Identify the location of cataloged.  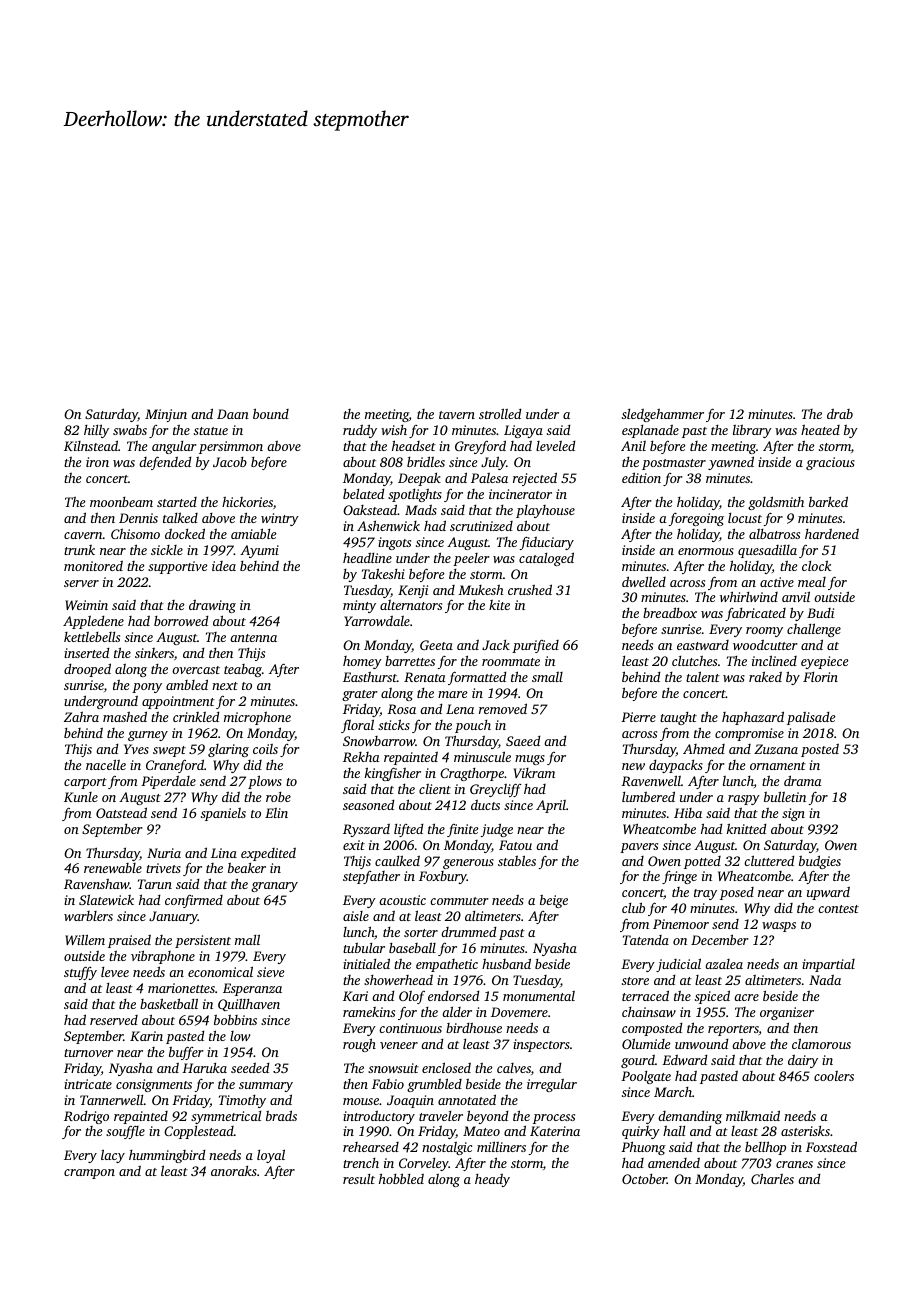
(546, 559).
